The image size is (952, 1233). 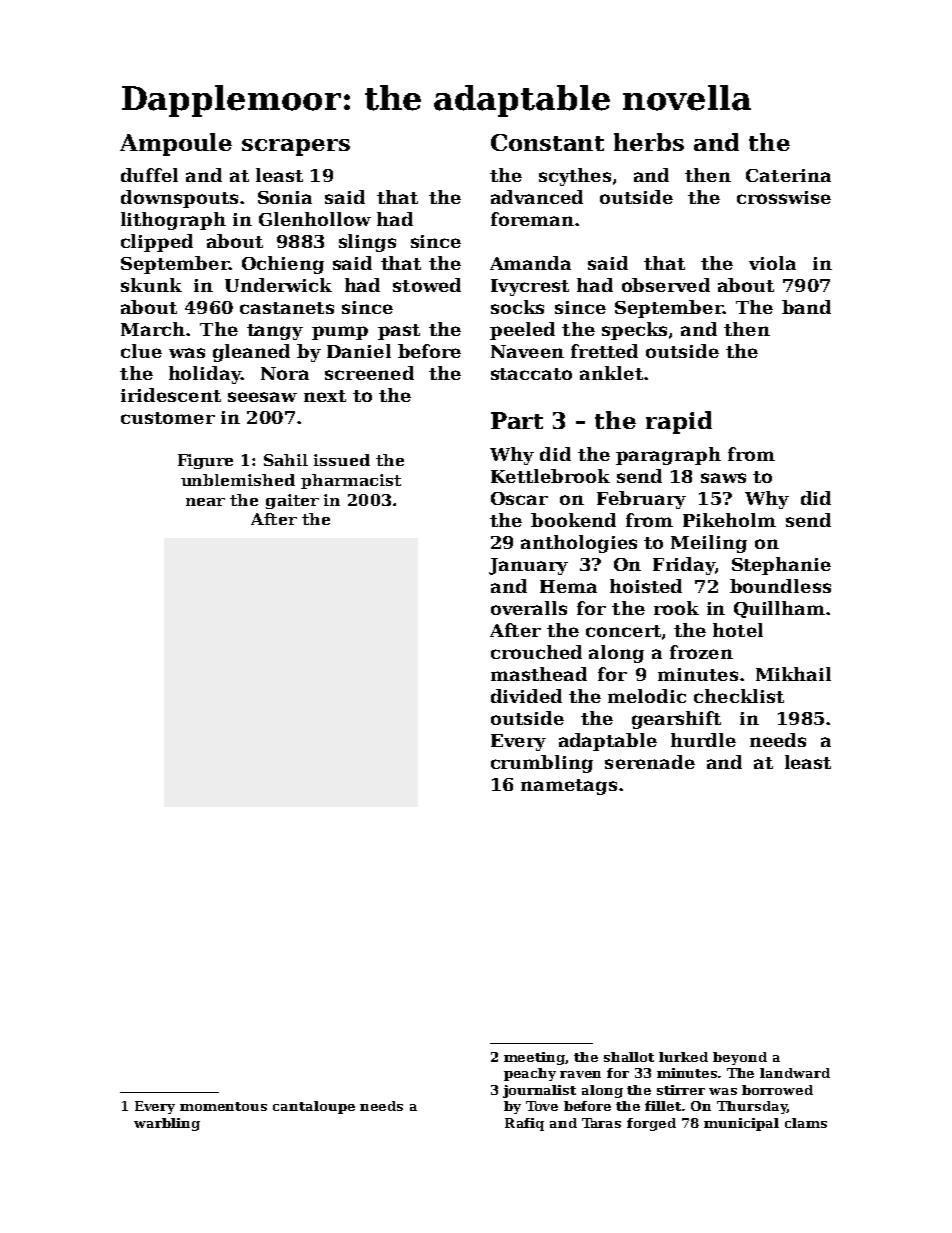 I want to click on divided, so click(x=526, y=696).
